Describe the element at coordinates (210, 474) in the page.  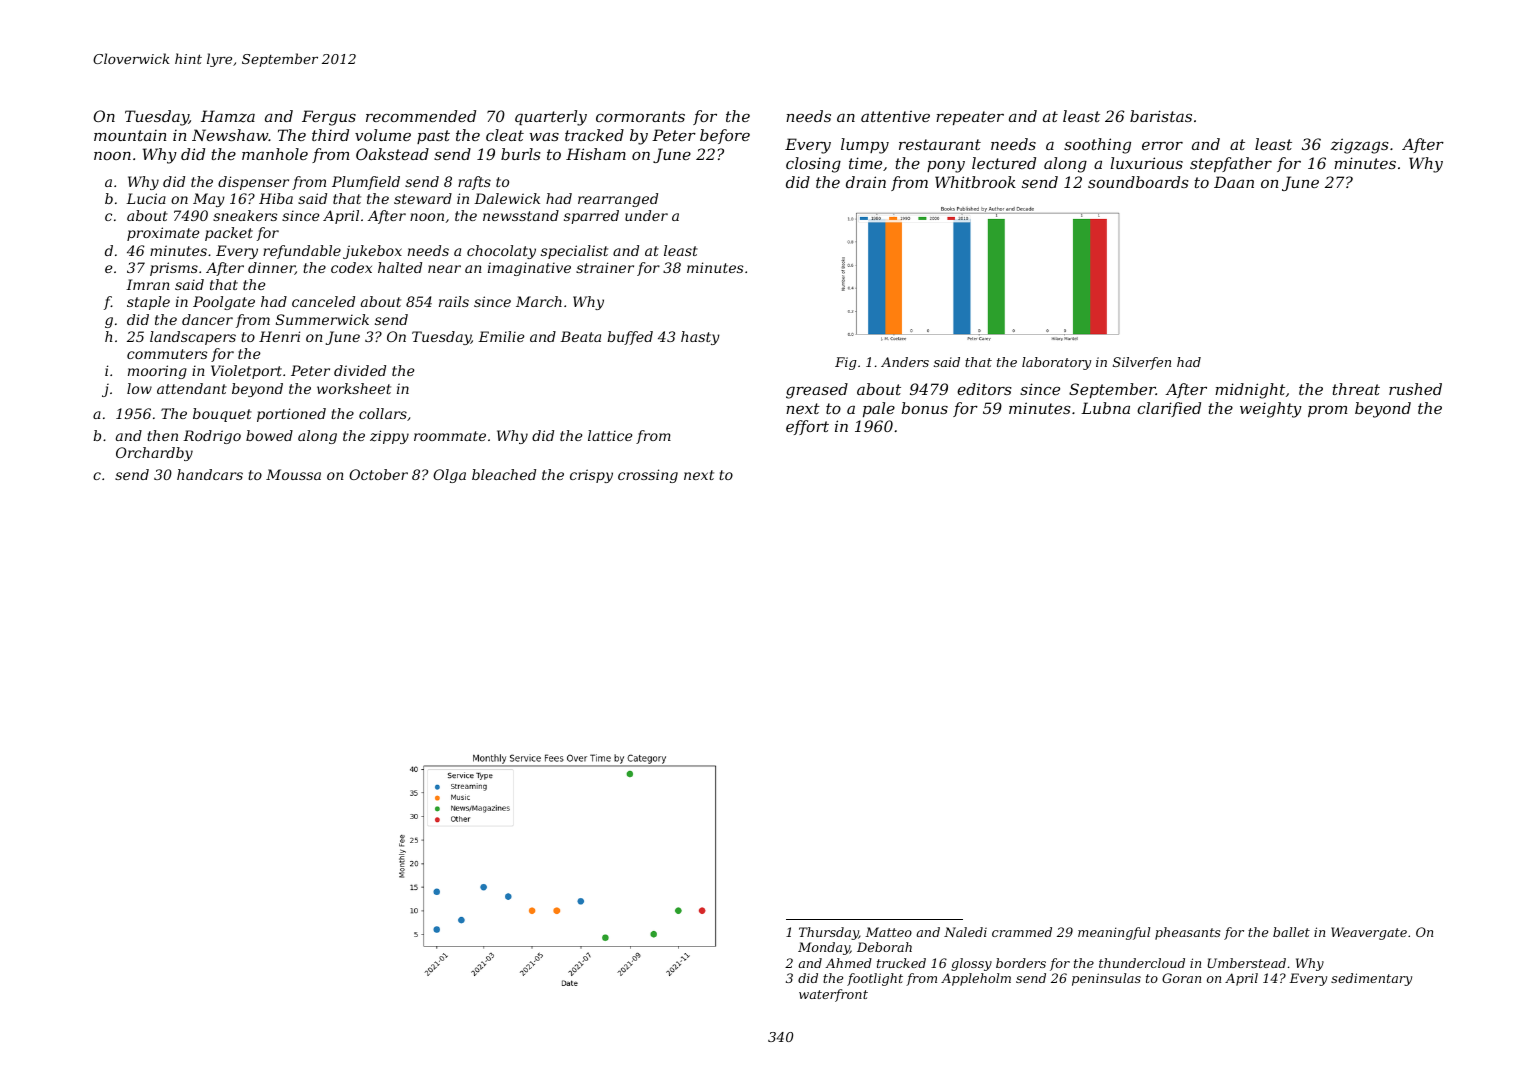
I see `handcars` at that location.
